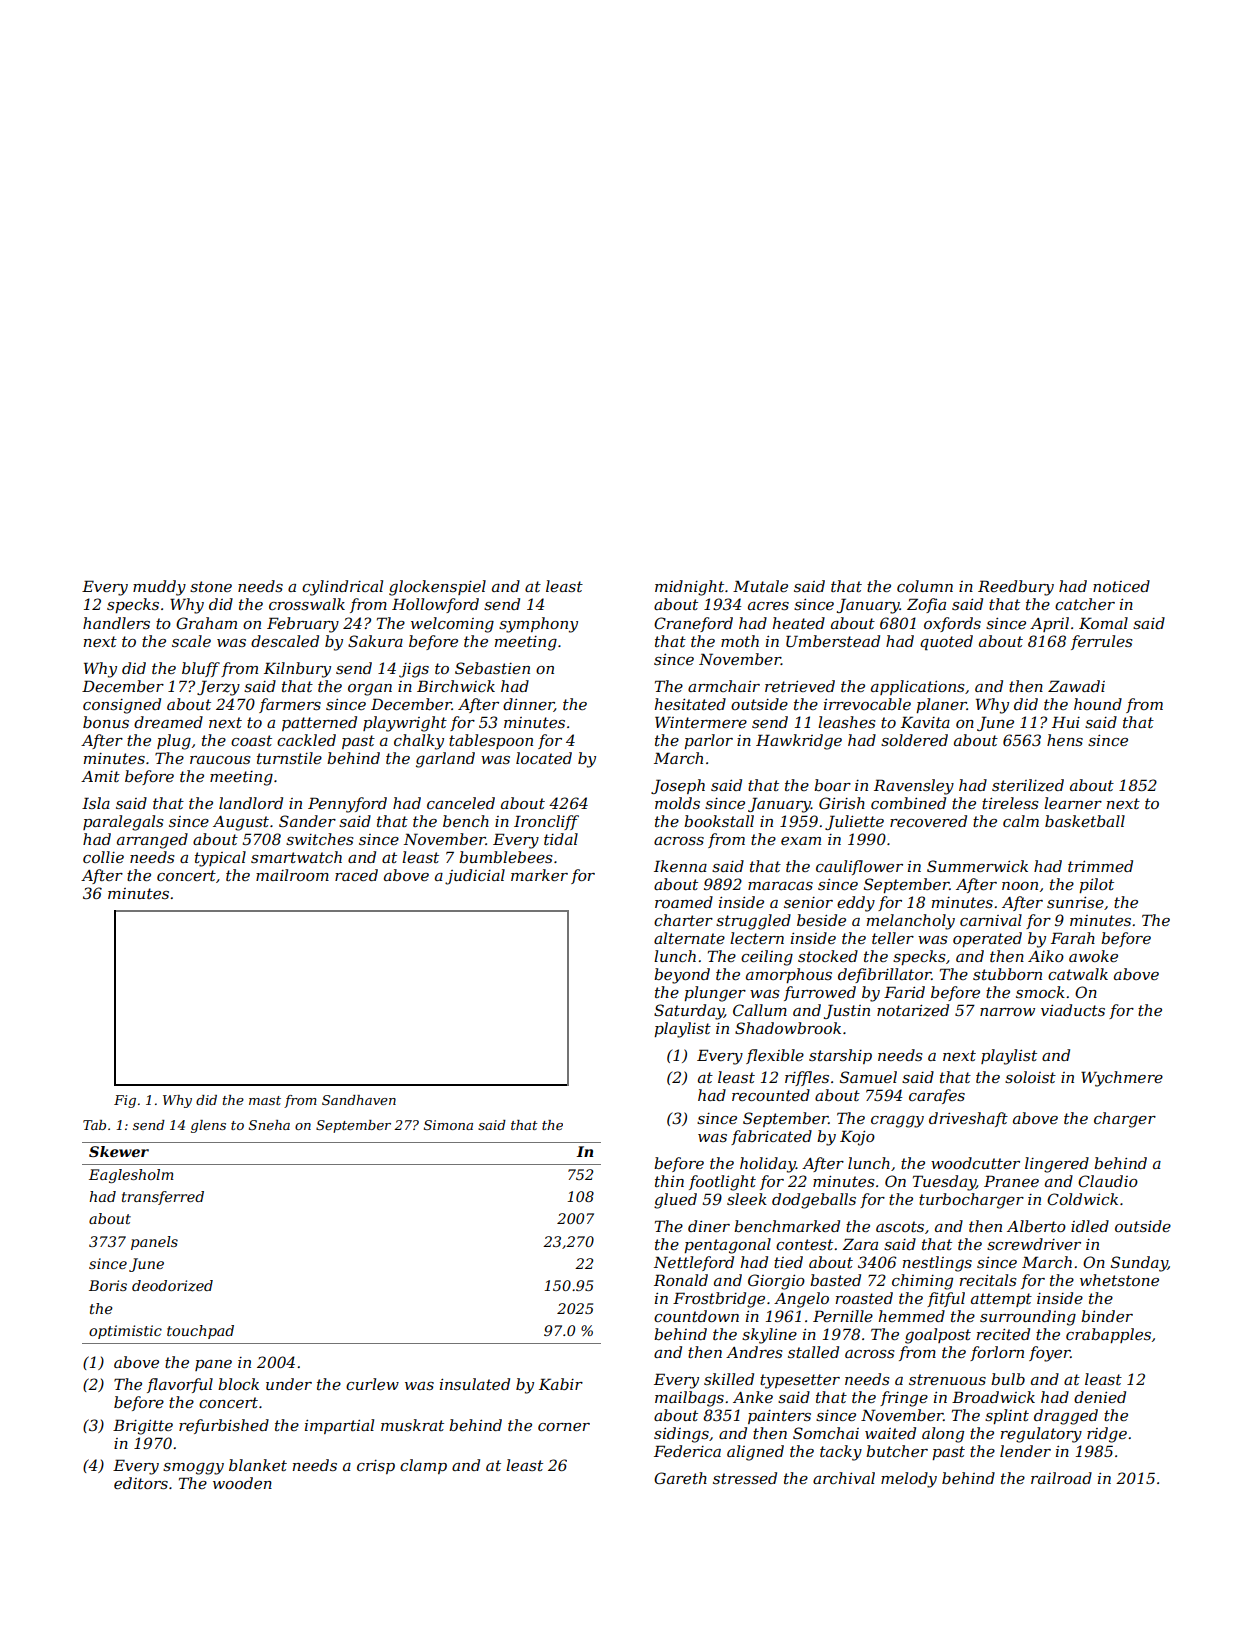 Image resolution: width=1255 pixels, height=1625 pixels. I want to click on Mutale, so click(760, 586).
